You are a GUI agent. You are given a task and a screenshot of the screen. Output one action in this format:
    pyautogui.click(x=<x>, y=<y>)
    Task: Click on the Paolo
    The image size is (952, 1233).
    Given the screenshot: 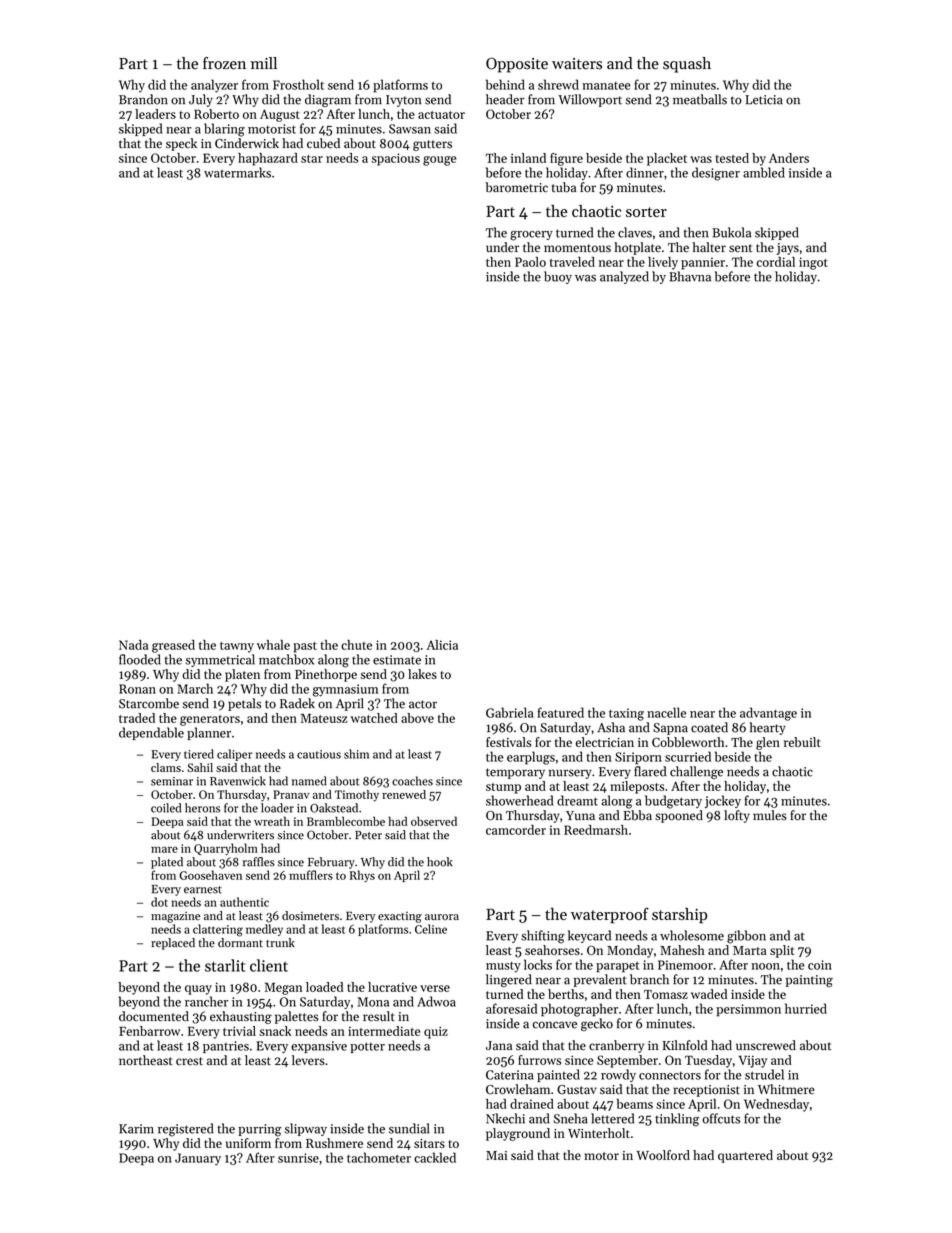 What is the action you would take?
    pyautogui.click(x=530, y=262)
